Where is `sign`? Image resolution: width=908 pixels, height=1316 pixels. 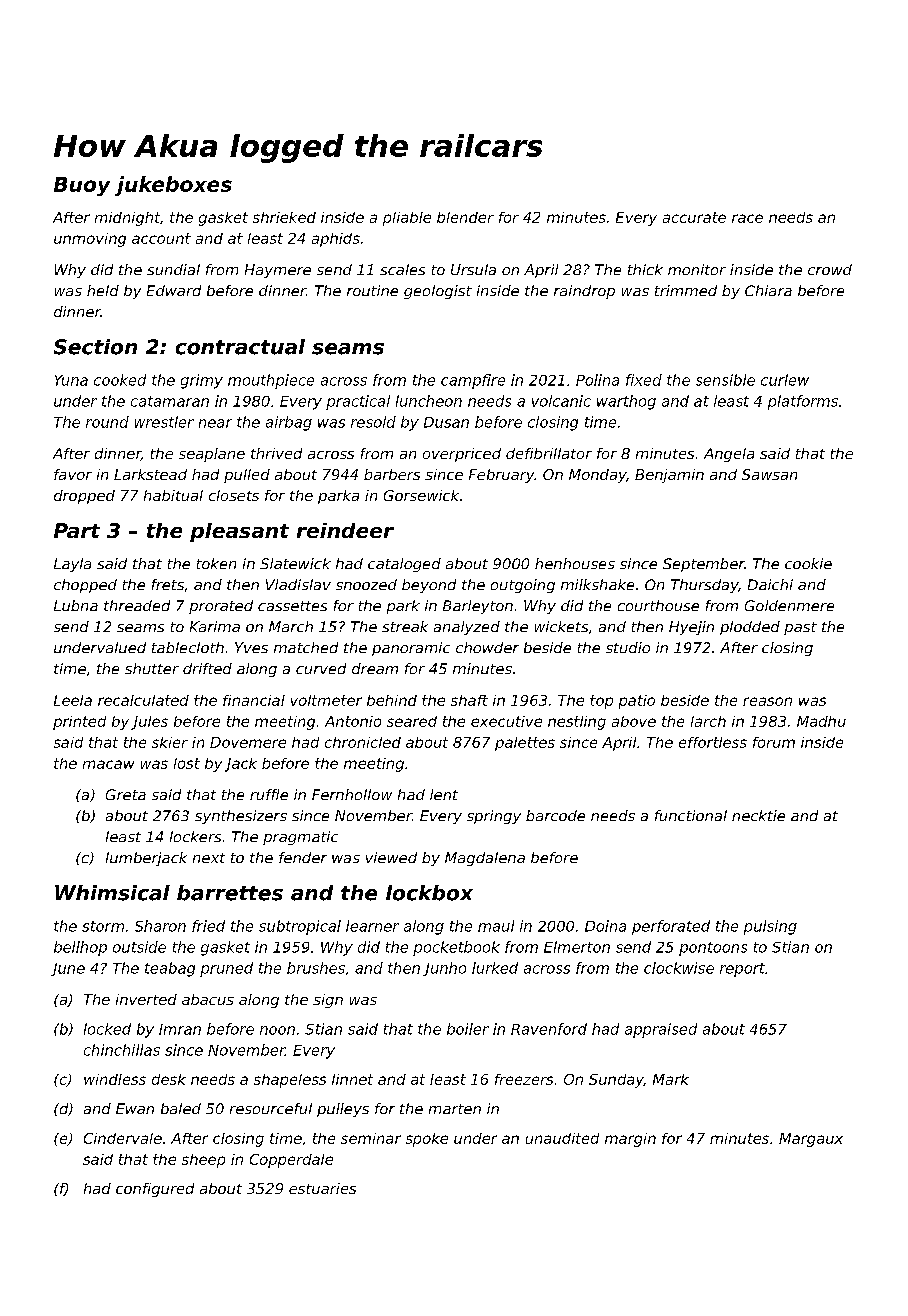 sign is located at coordinates (328, 1001).
